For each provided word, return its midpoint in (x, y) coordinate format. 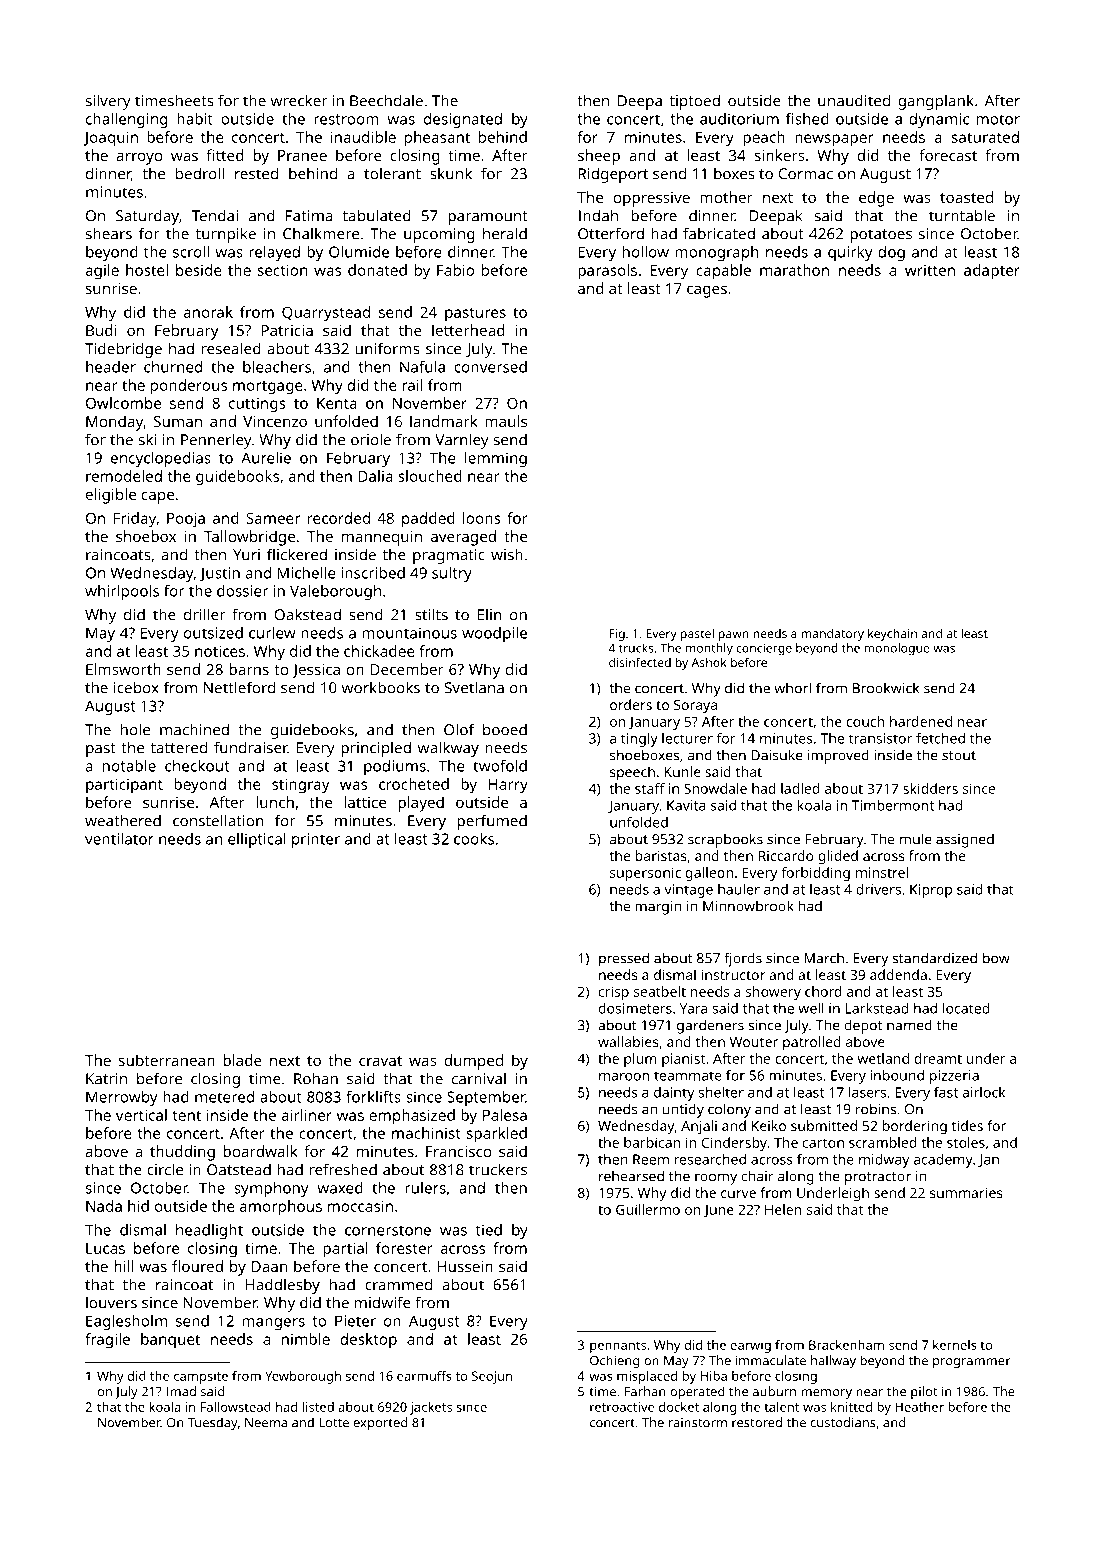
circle (165, 1169)
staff (650, 788)
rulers (425, 1188)
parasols (607, 272)
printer (316, 840)
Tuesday (212, 1424)
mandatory (833, 634)
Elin (489, 614)
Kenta (337, 403)
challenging (126, 120)
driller (205, 614)
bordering (915, 1127)
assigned (965, 840)
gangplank (936, 102)
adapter (992, 272)
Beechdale (386, 100)
